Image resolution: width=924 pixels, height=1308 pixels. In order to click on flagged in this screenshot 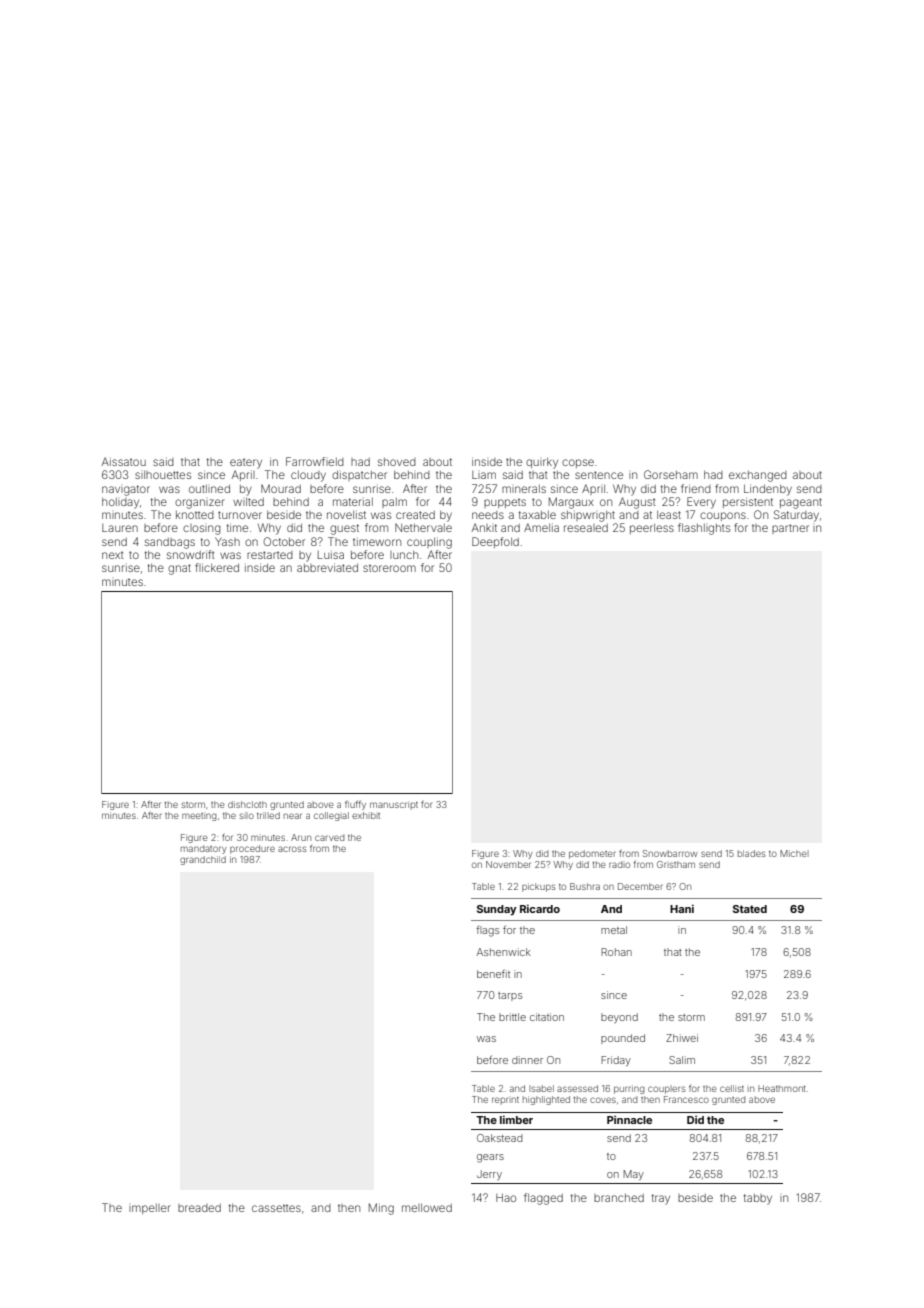, I will do `click(543, 1199)`.
